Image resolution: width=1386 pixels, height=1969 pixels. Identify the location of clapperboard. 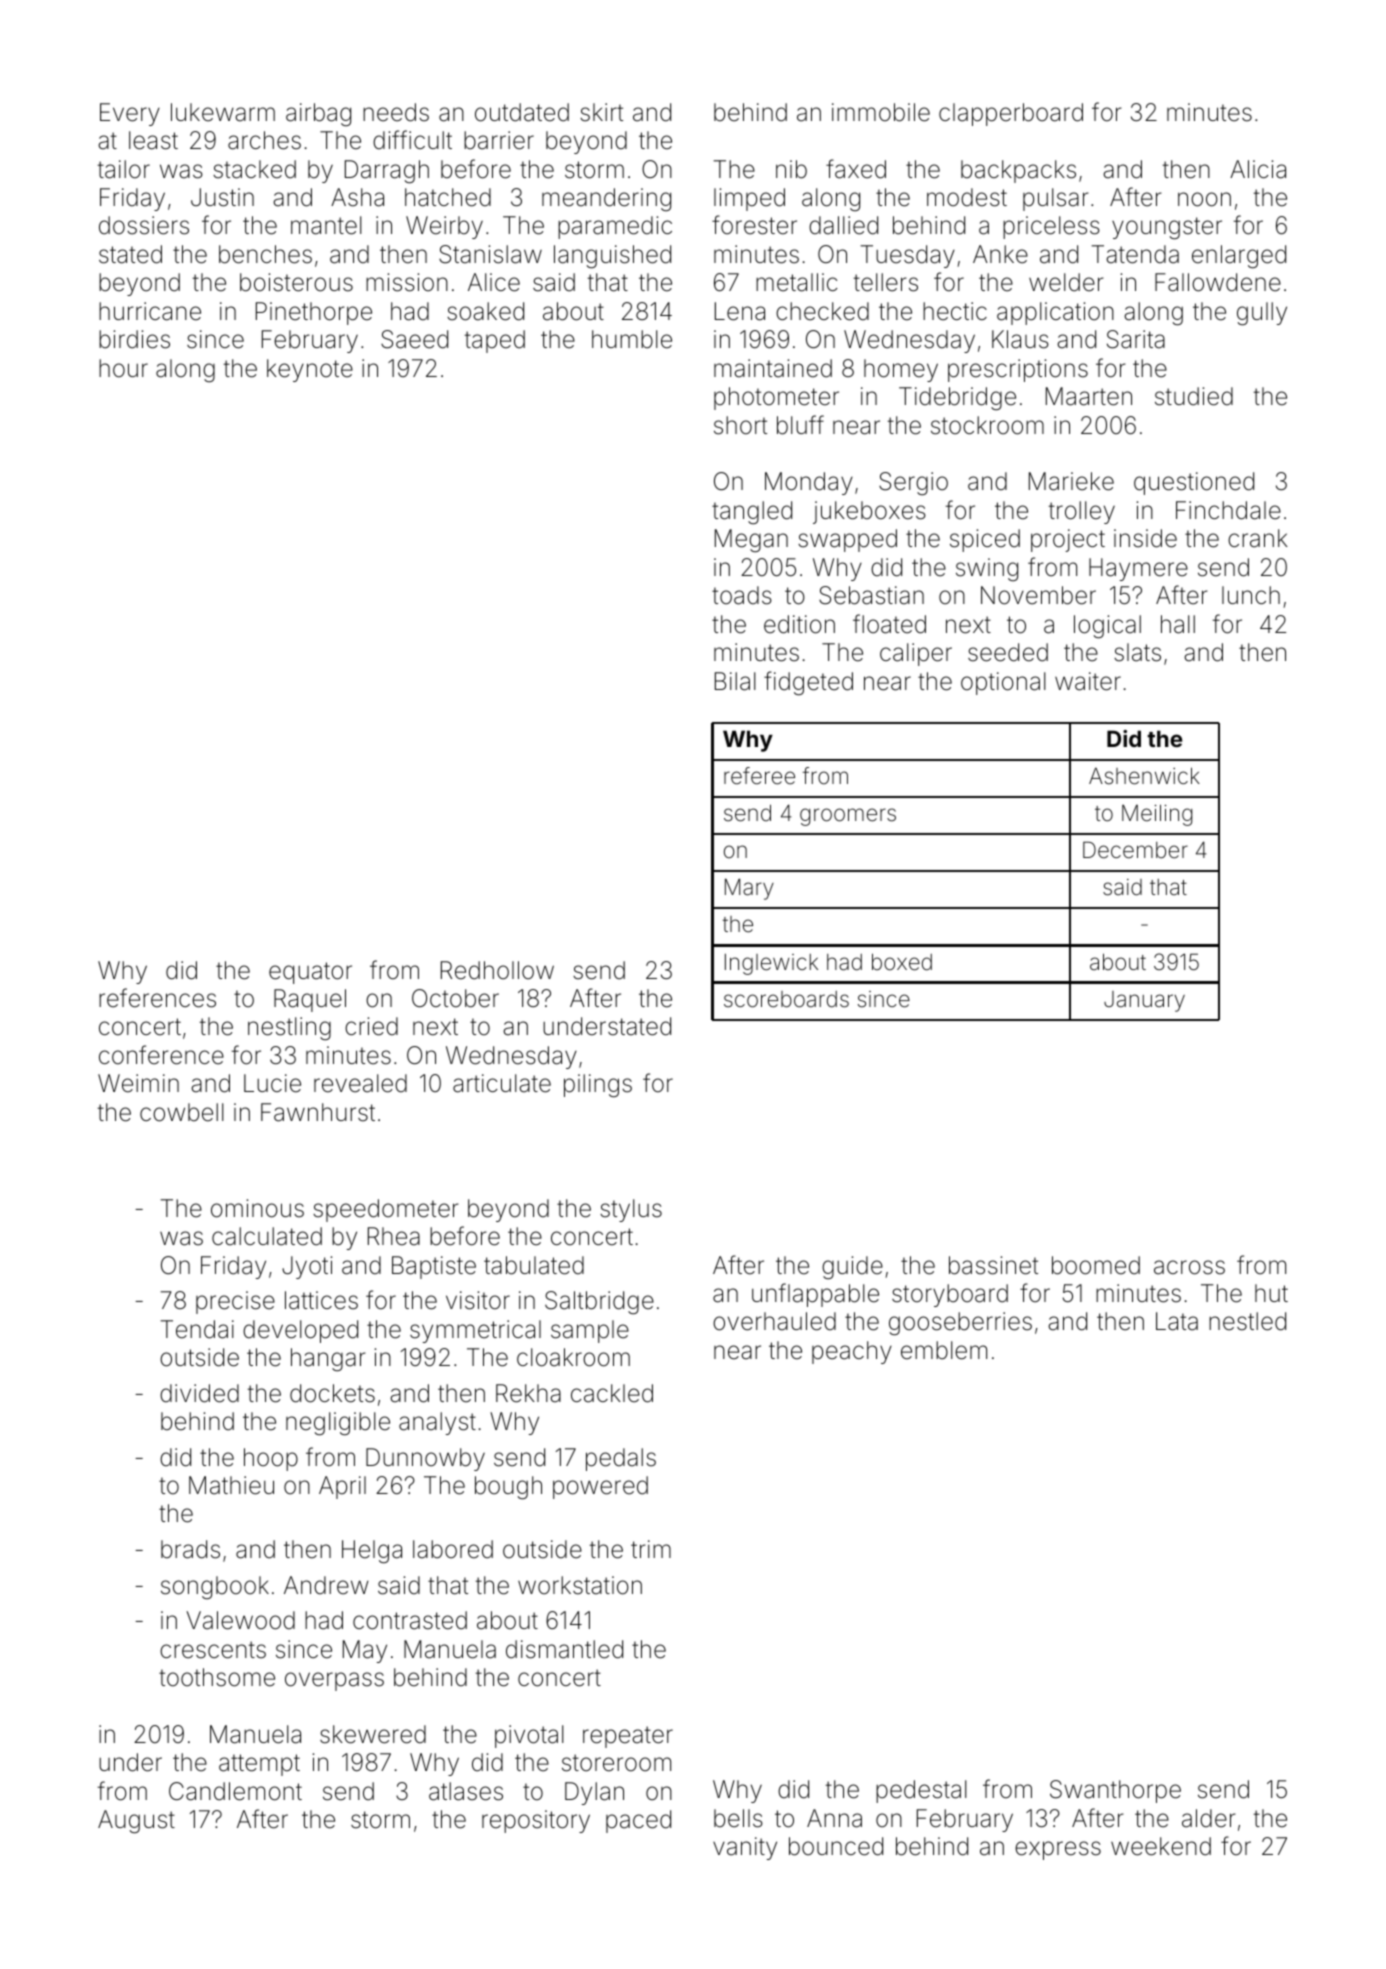
(1011, 114).
